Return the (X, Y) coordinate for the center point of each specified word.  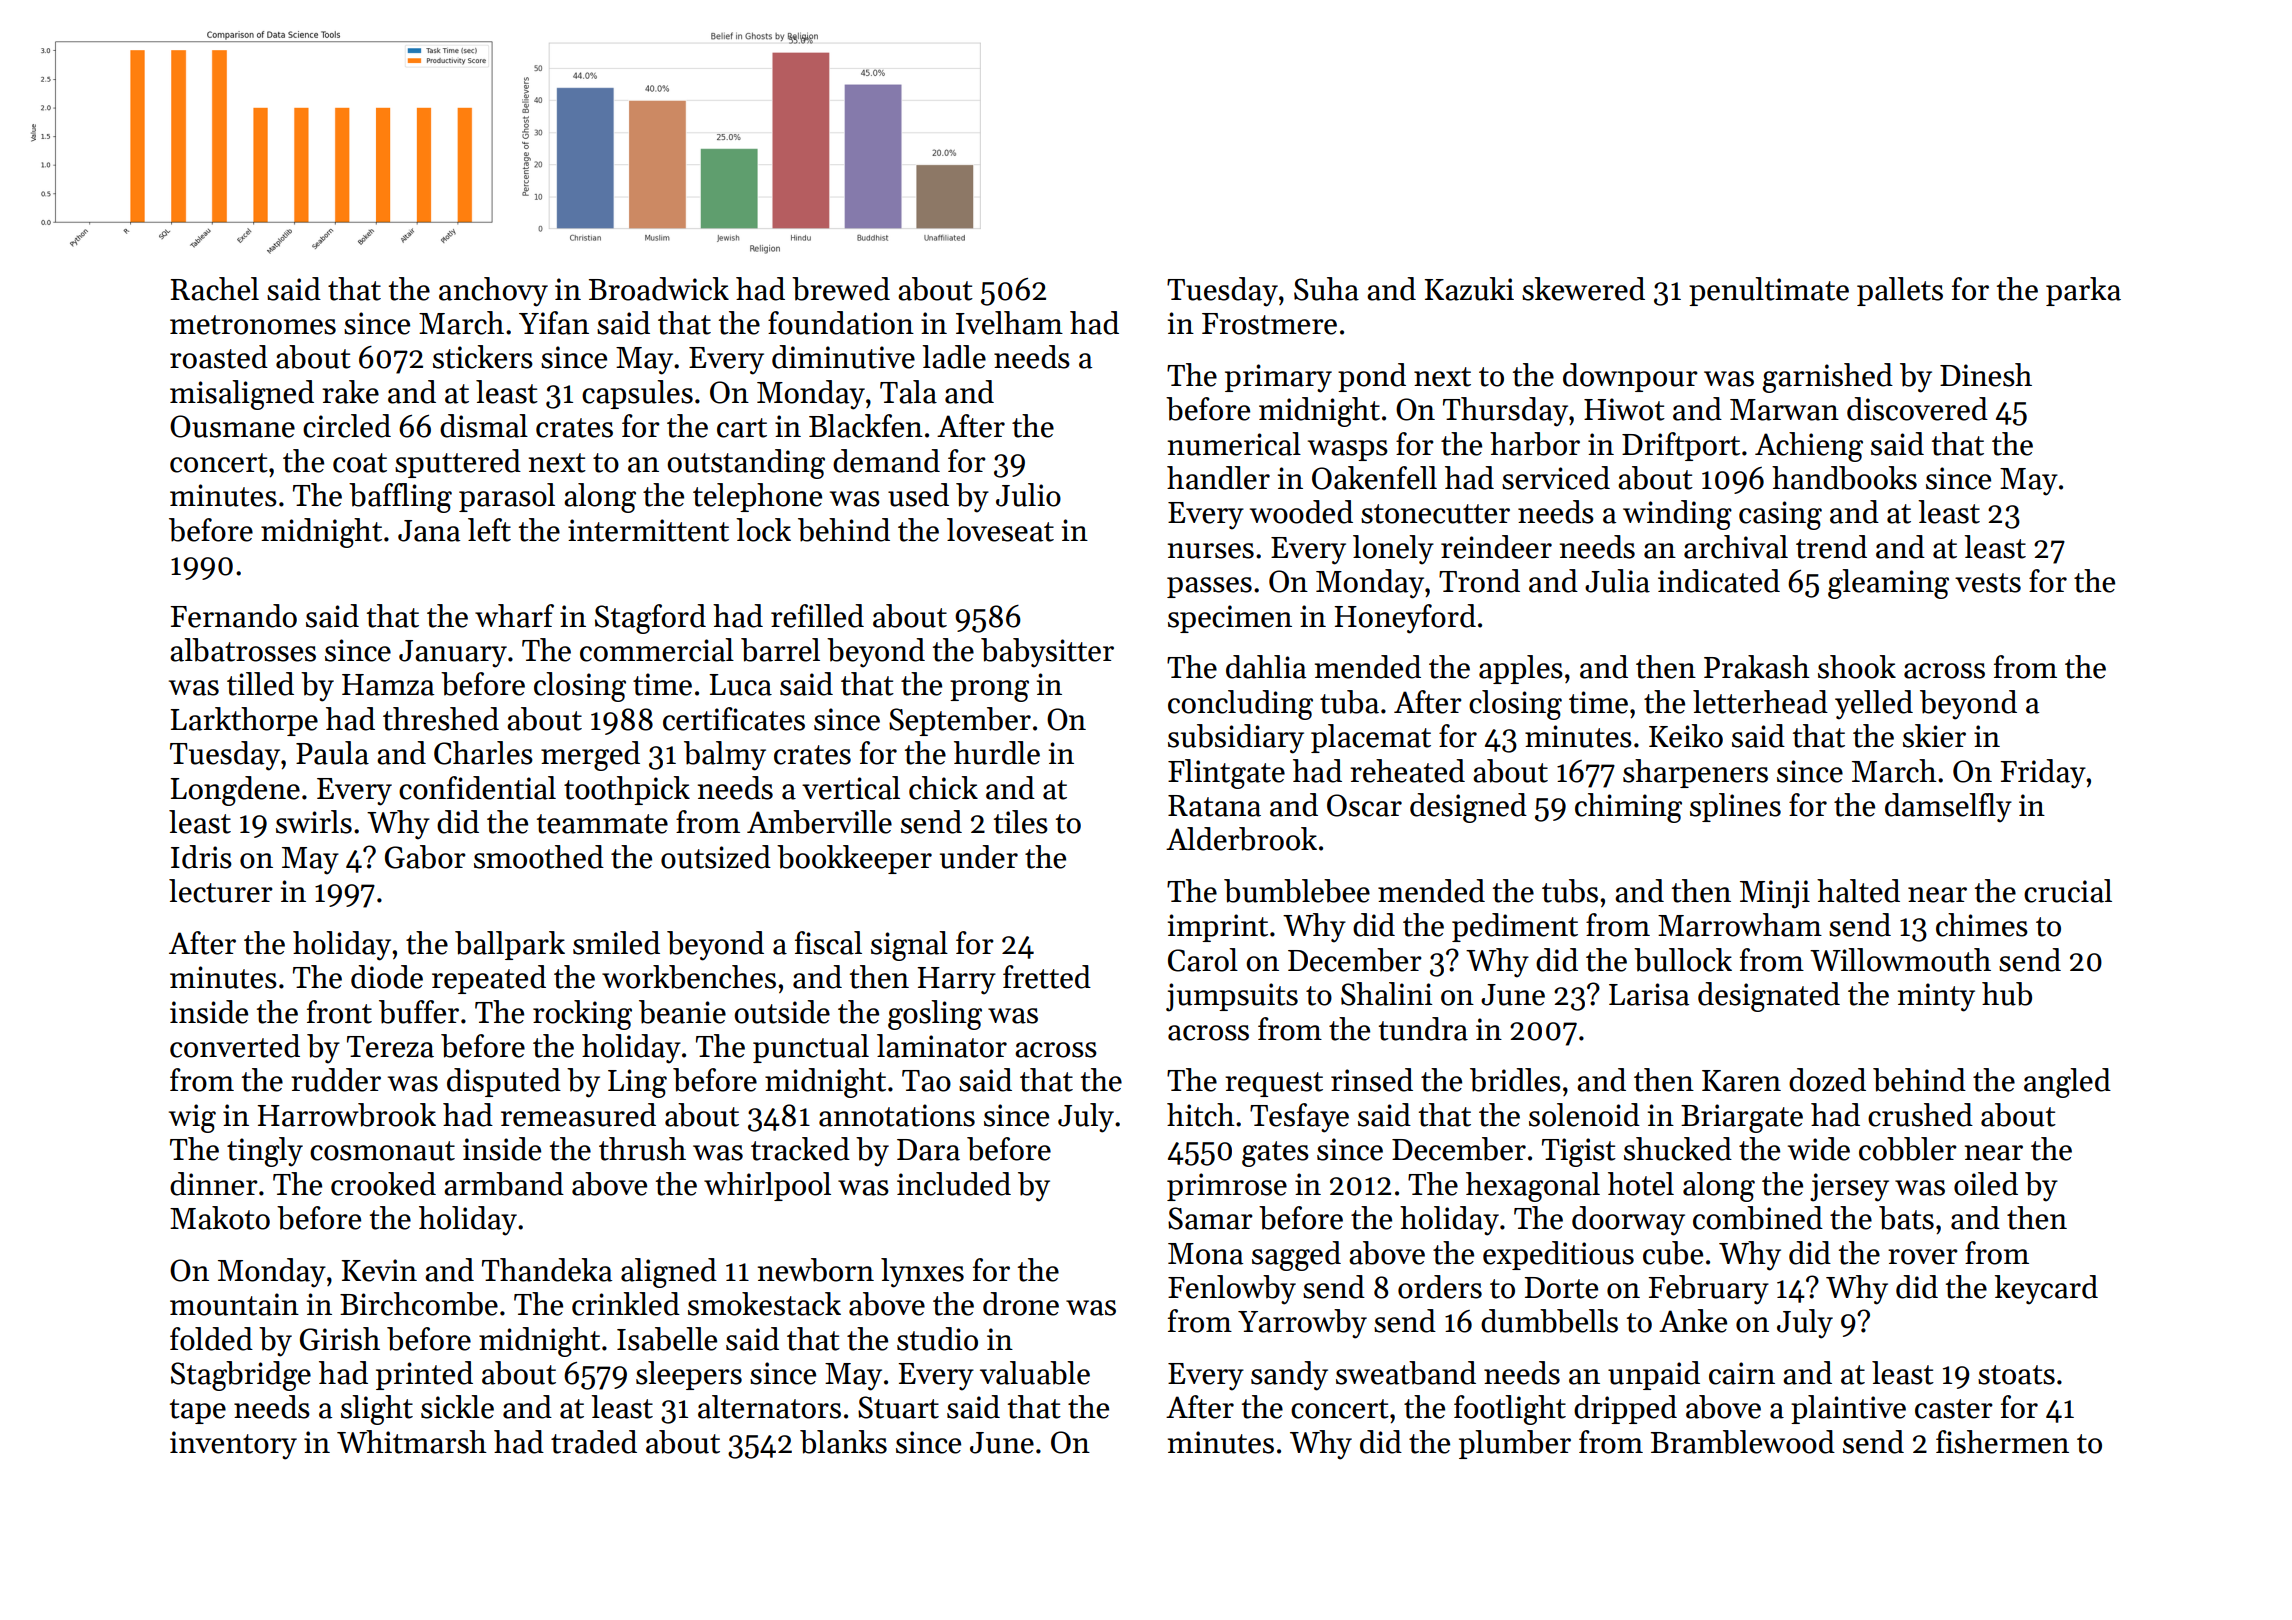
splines (1735, 807)
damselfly (1948, 808)
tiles (1021, 822)
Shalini (1386, 994)
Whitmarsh (412, 1442)
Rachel (214, 289)
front (339, 1012)
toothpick (627, 790)
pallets (1900, 291)
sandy (1289, 1376)
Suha (1326, 289)
